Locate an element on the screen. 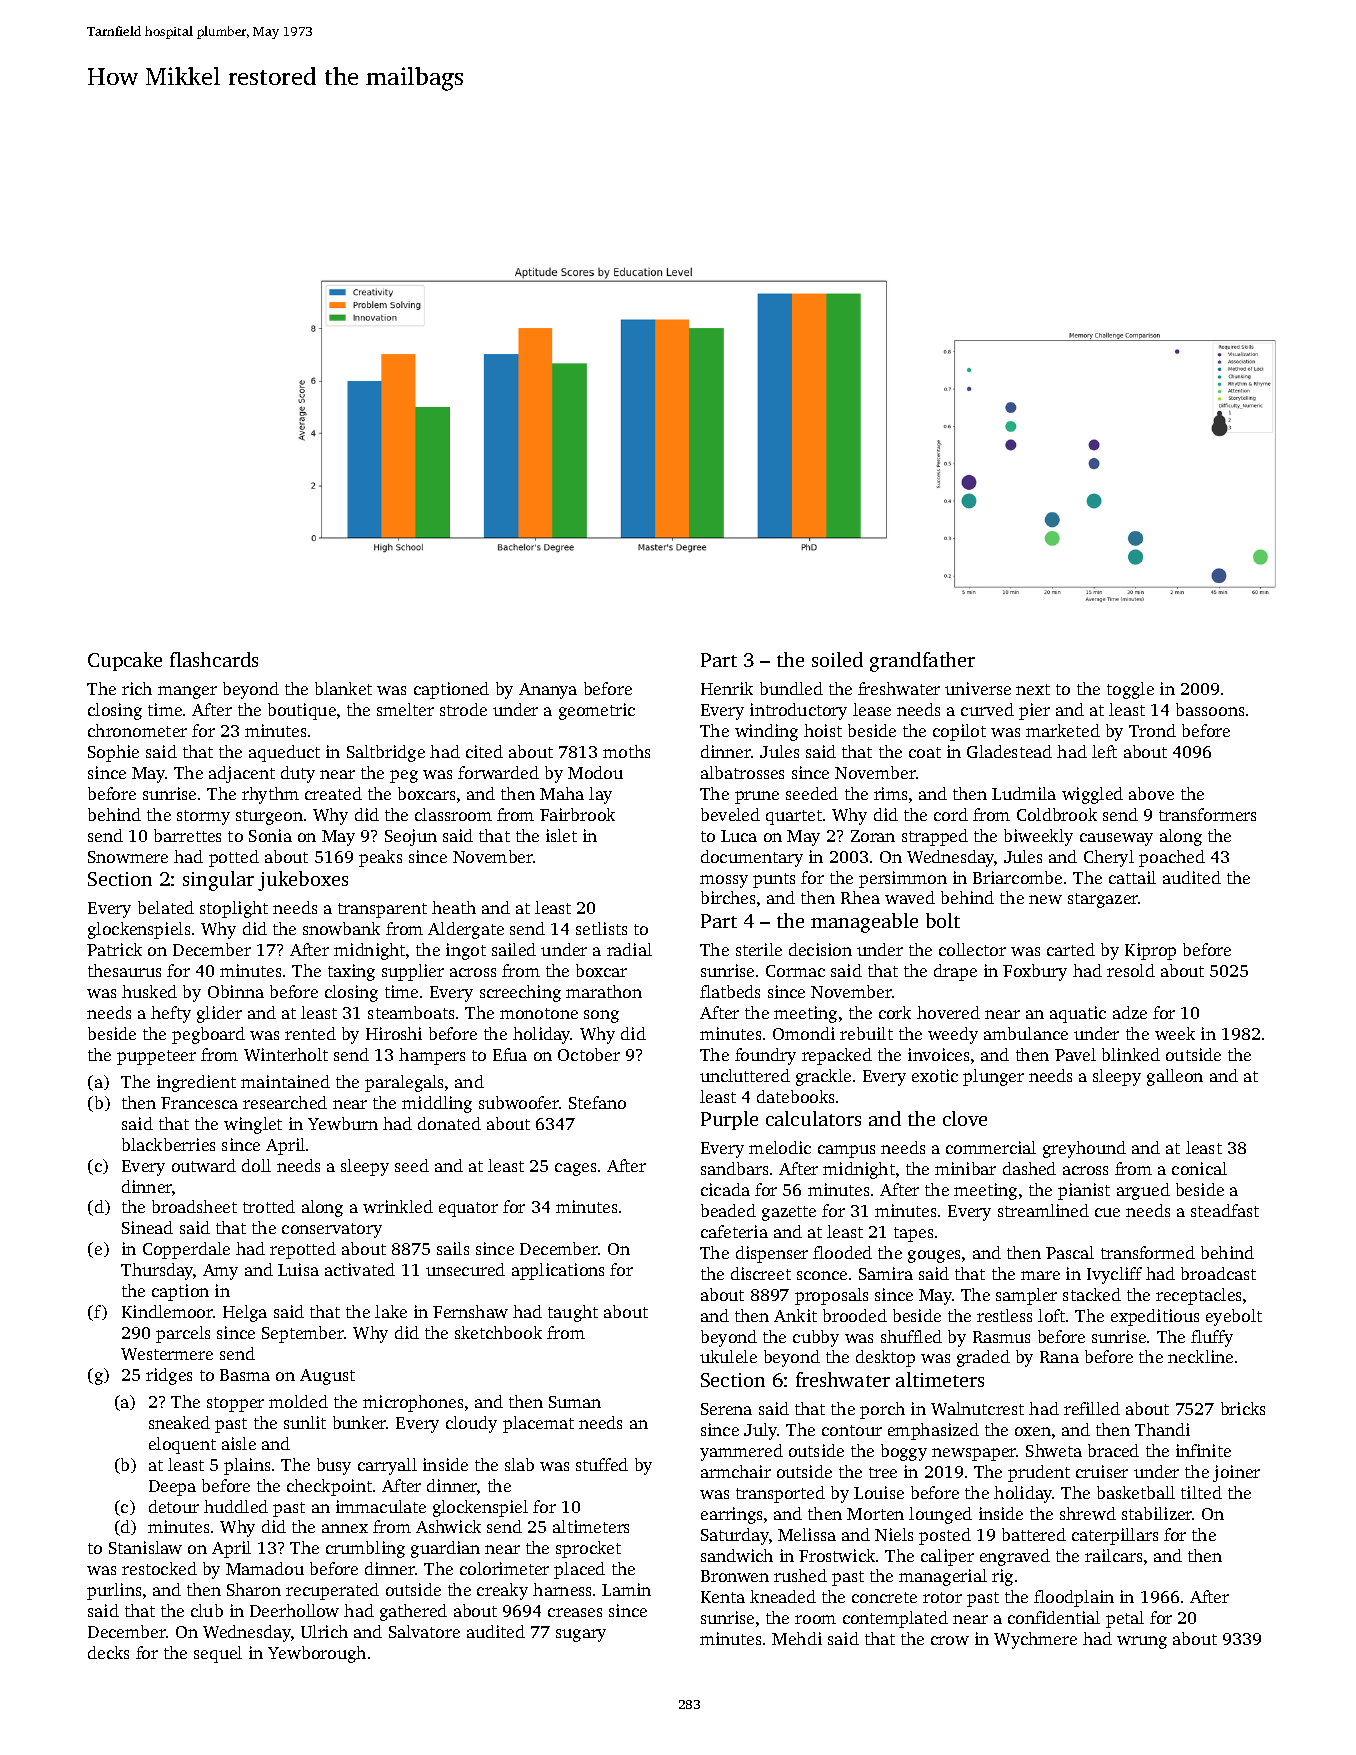 This screenshot has width=1356, height=1755. jukeboxes is located at coordinates (303, 881).
